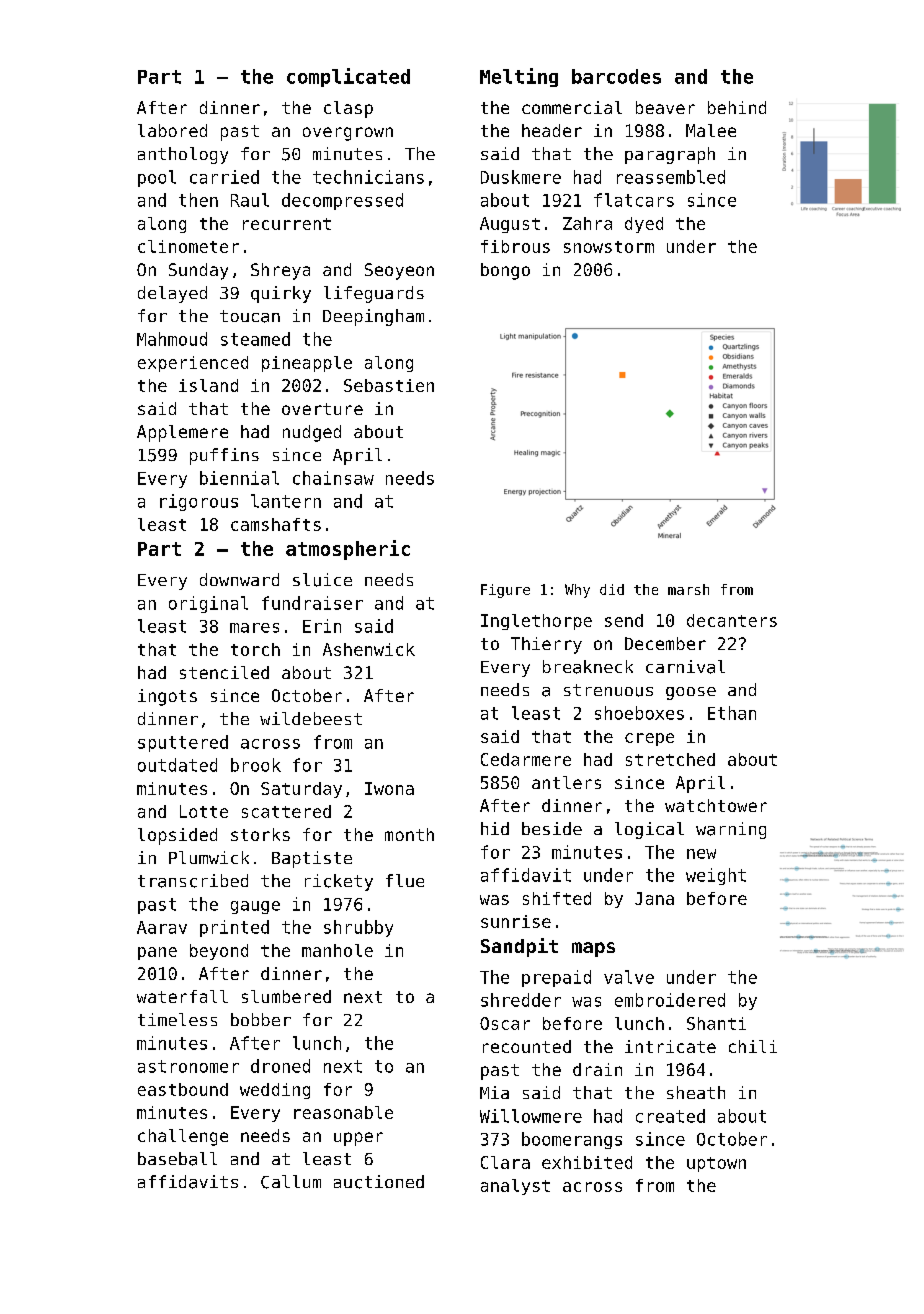  Describe the element at coordinates (688, 589) in the image. I see `marsh` at that location.
